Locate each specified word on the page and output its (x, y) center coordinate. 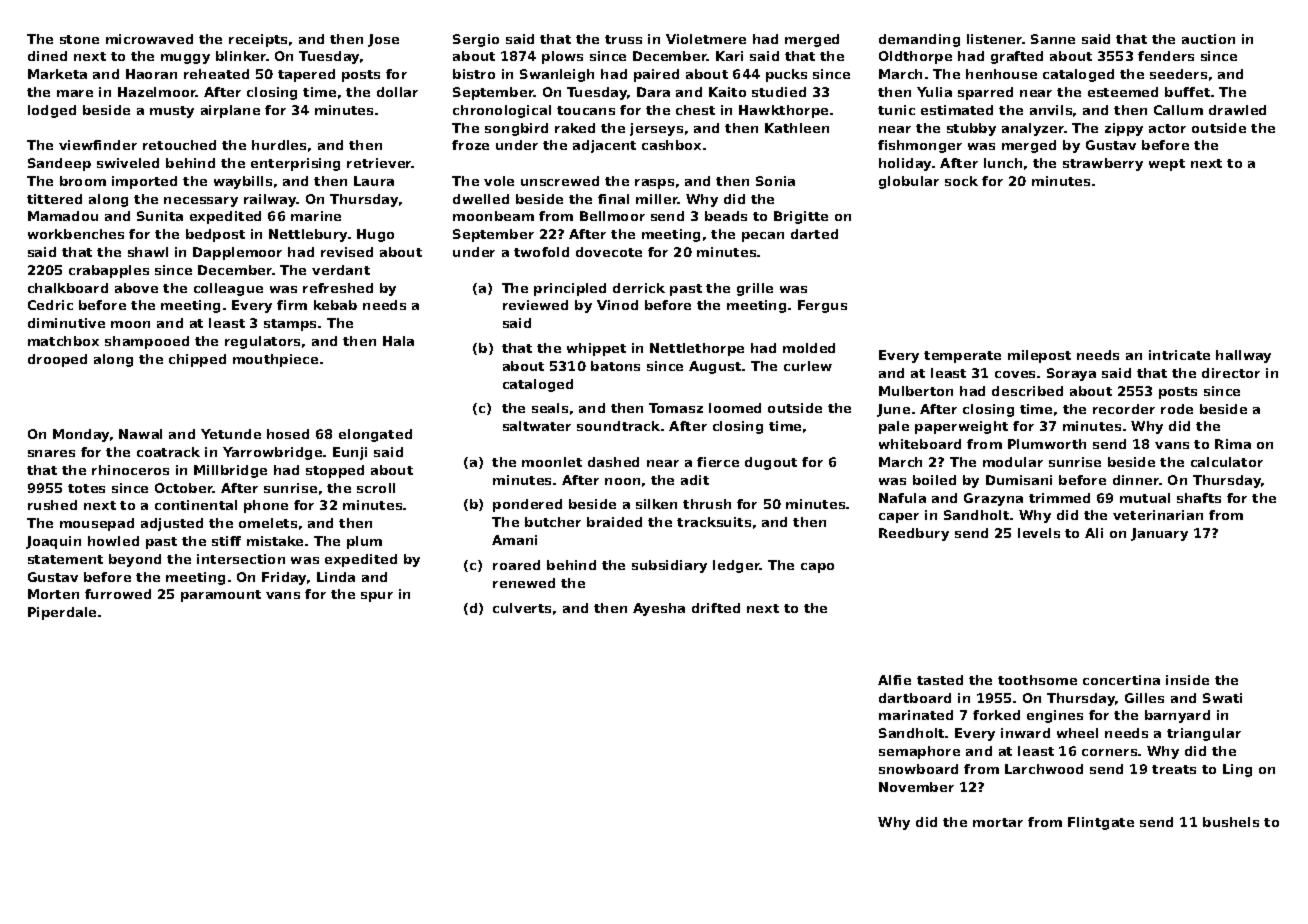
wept (1167, 165)
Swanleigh (557, 75)
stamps (290, 325)
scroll (376, 488)
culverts (522, 608)
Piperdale (62, 613)
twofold (541, 252)
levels (1039, 533)
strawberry (1103, 164)
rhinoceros (130, 470)
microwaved (149, 39)
